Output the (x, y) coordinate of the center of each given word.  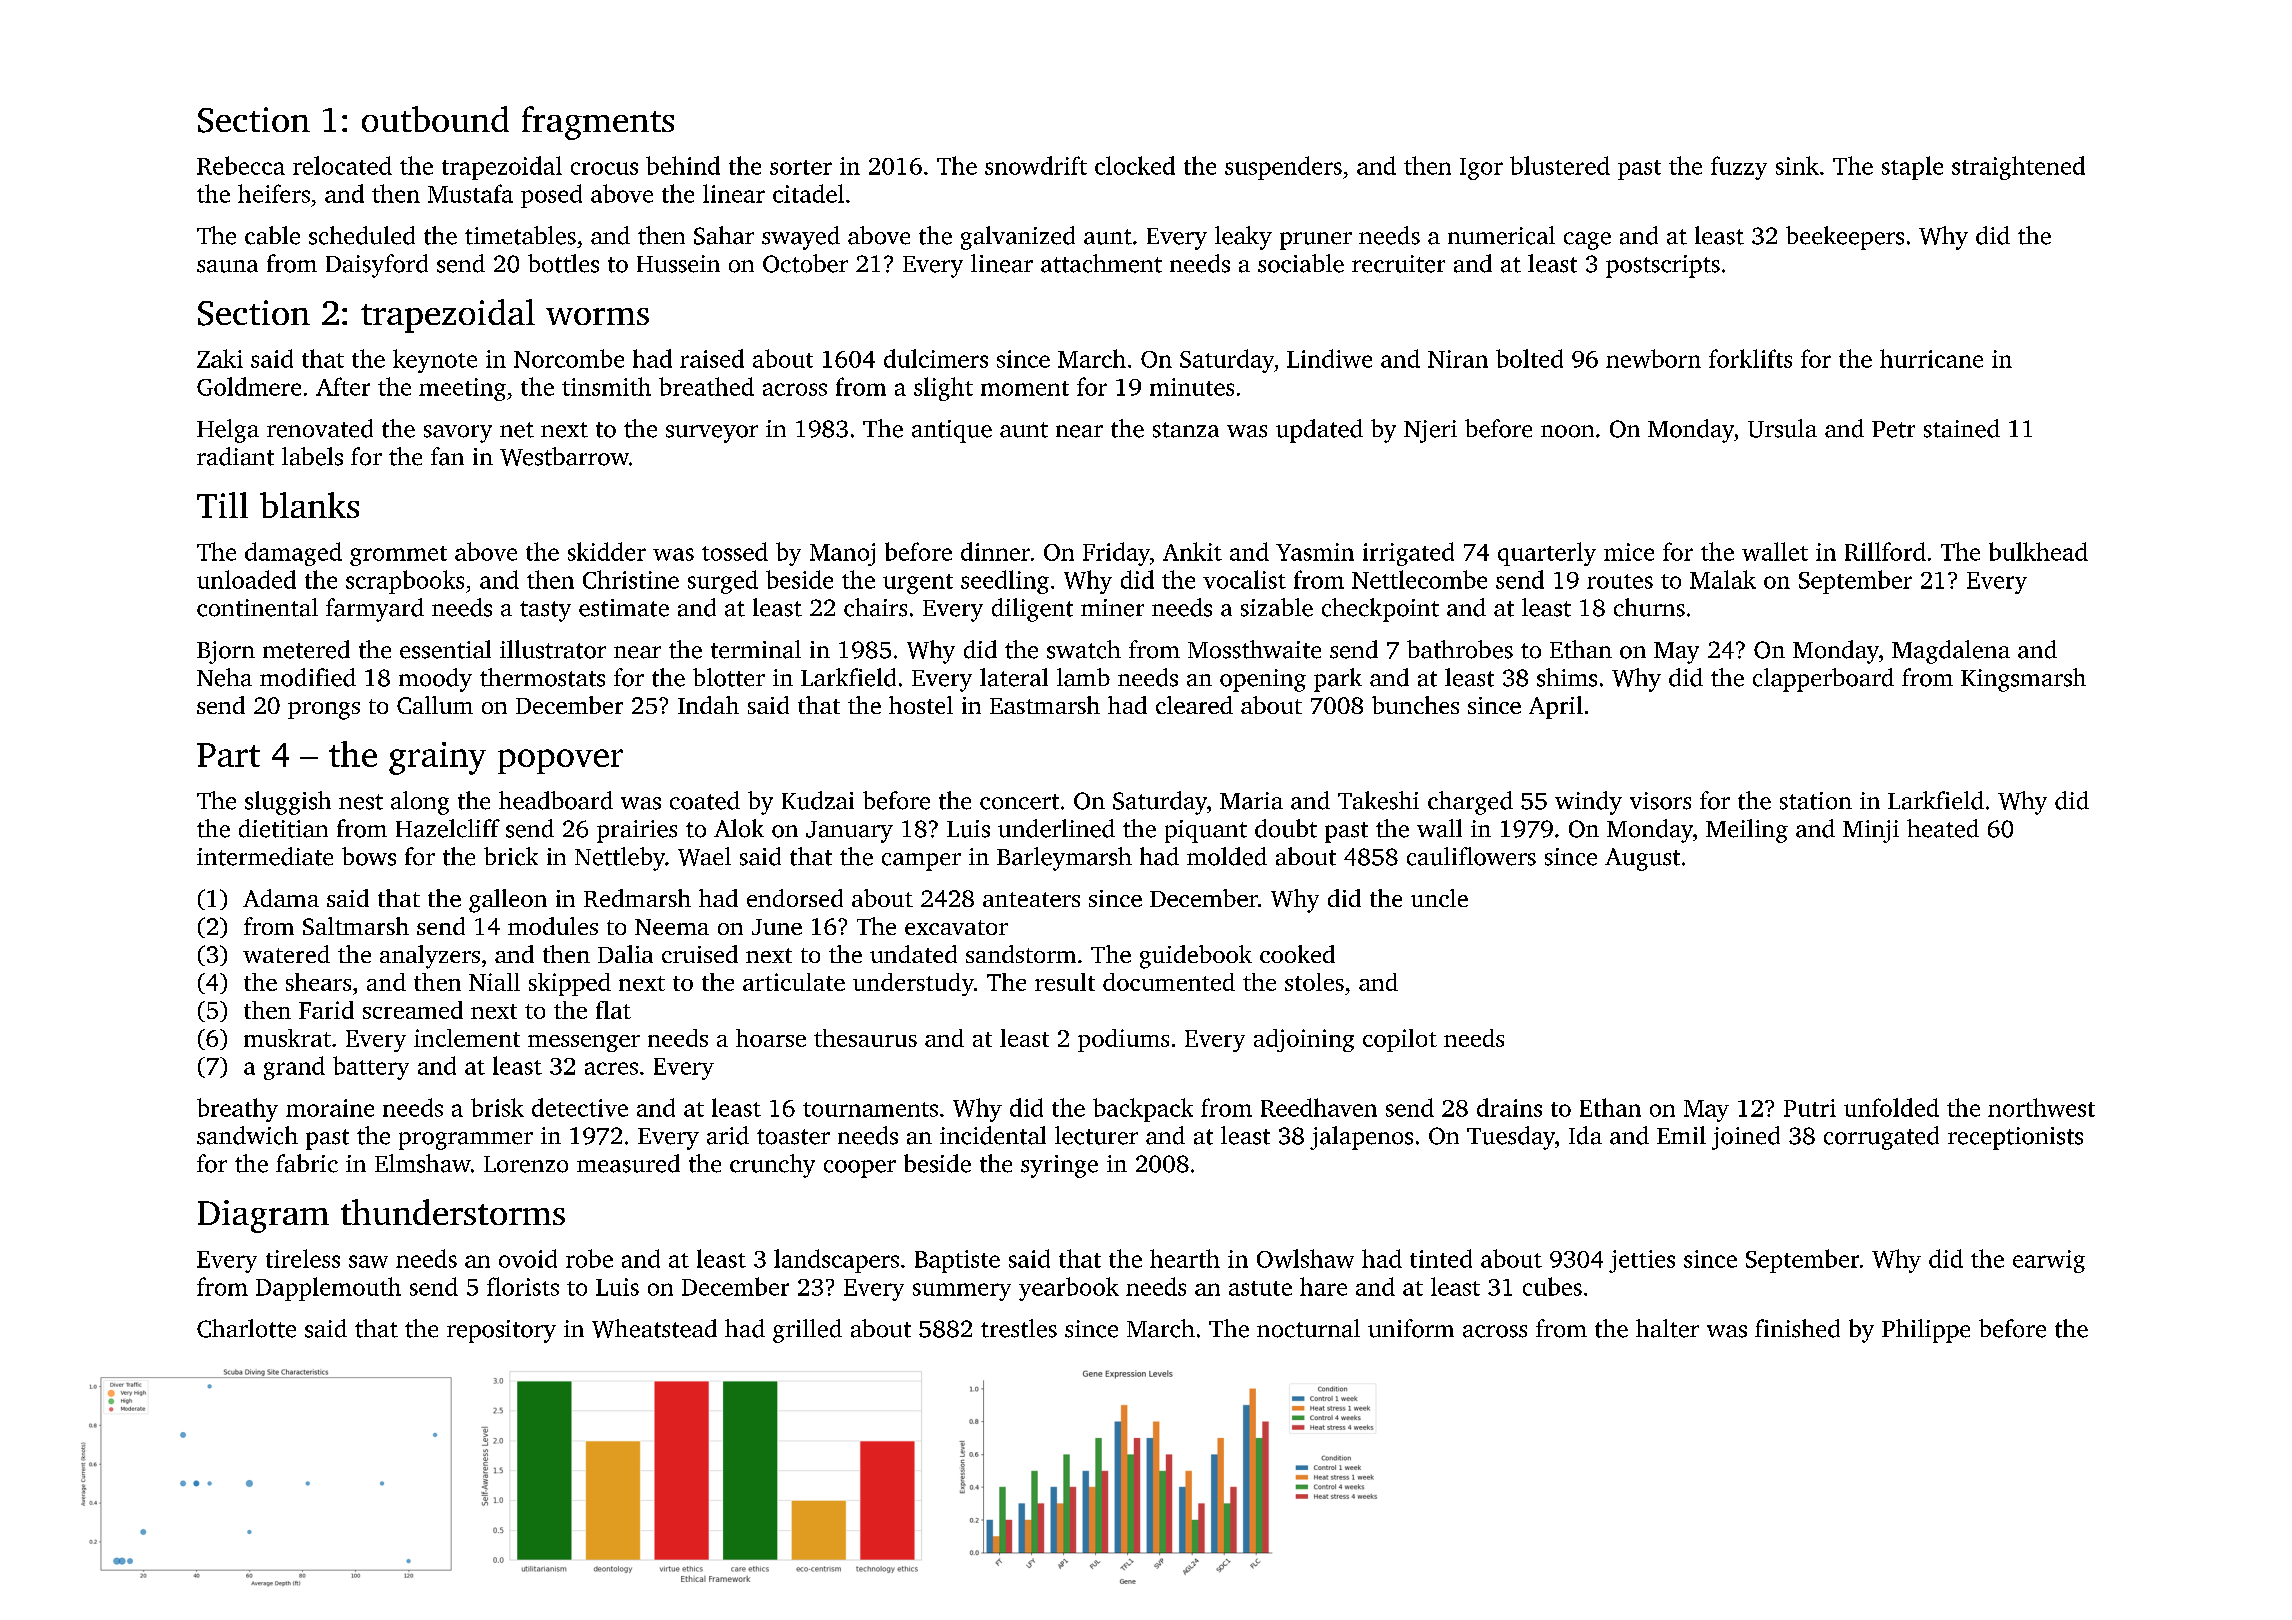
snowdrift (1036, 165)
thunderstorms (453, 1212)
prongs (324, 711)
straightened (2018, 168)
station (1816, 801)
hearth (1185, 1258)
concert (1019, 802)
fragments (598, 123)
